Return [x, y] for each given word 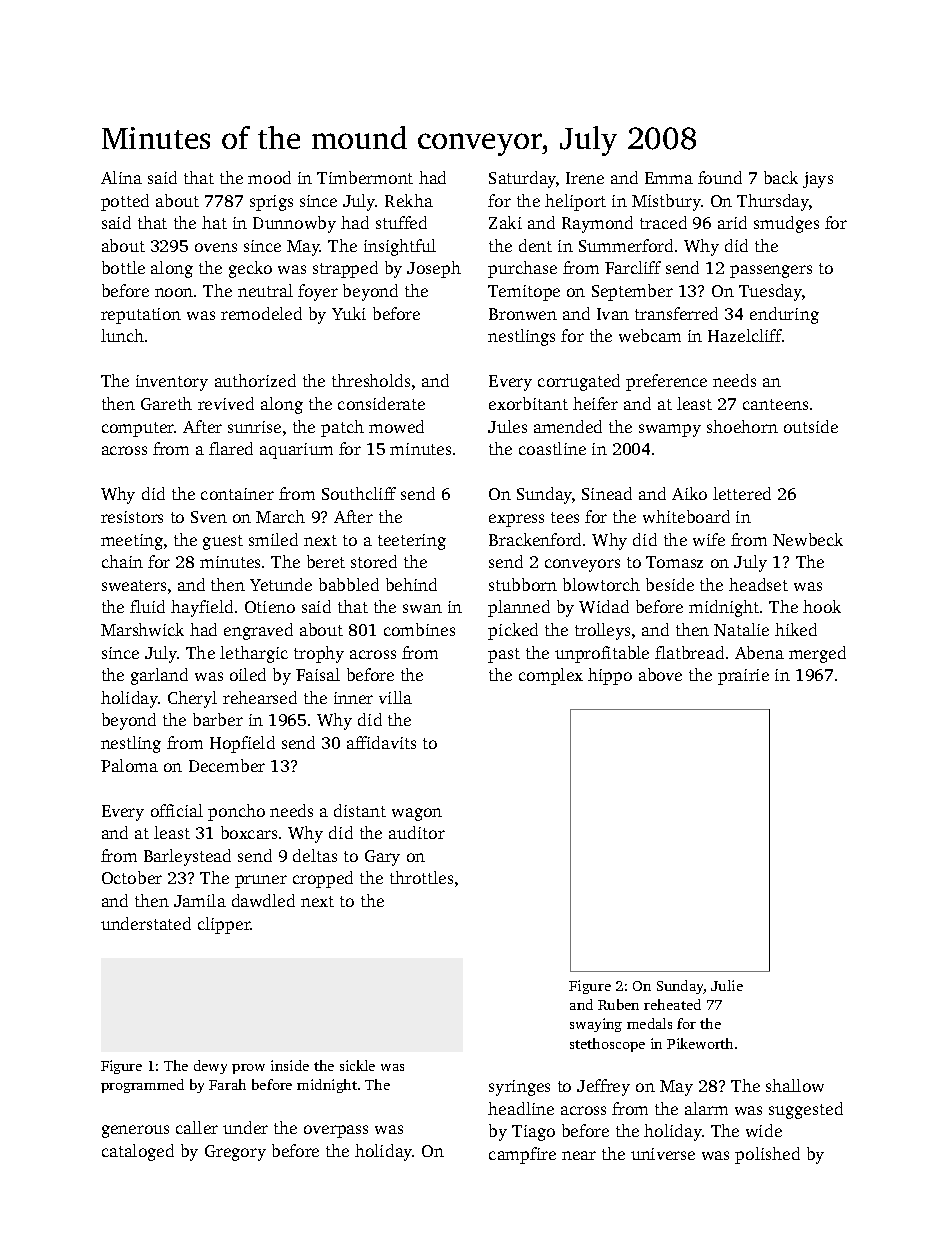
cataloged [138, 1152]
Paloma [129, 765]
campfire [522, 1155]
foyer [318, 292]
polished [767, 1155]
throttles [421, 877]
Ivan [613, 314]
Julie [727, 985]
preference [666, 382]
